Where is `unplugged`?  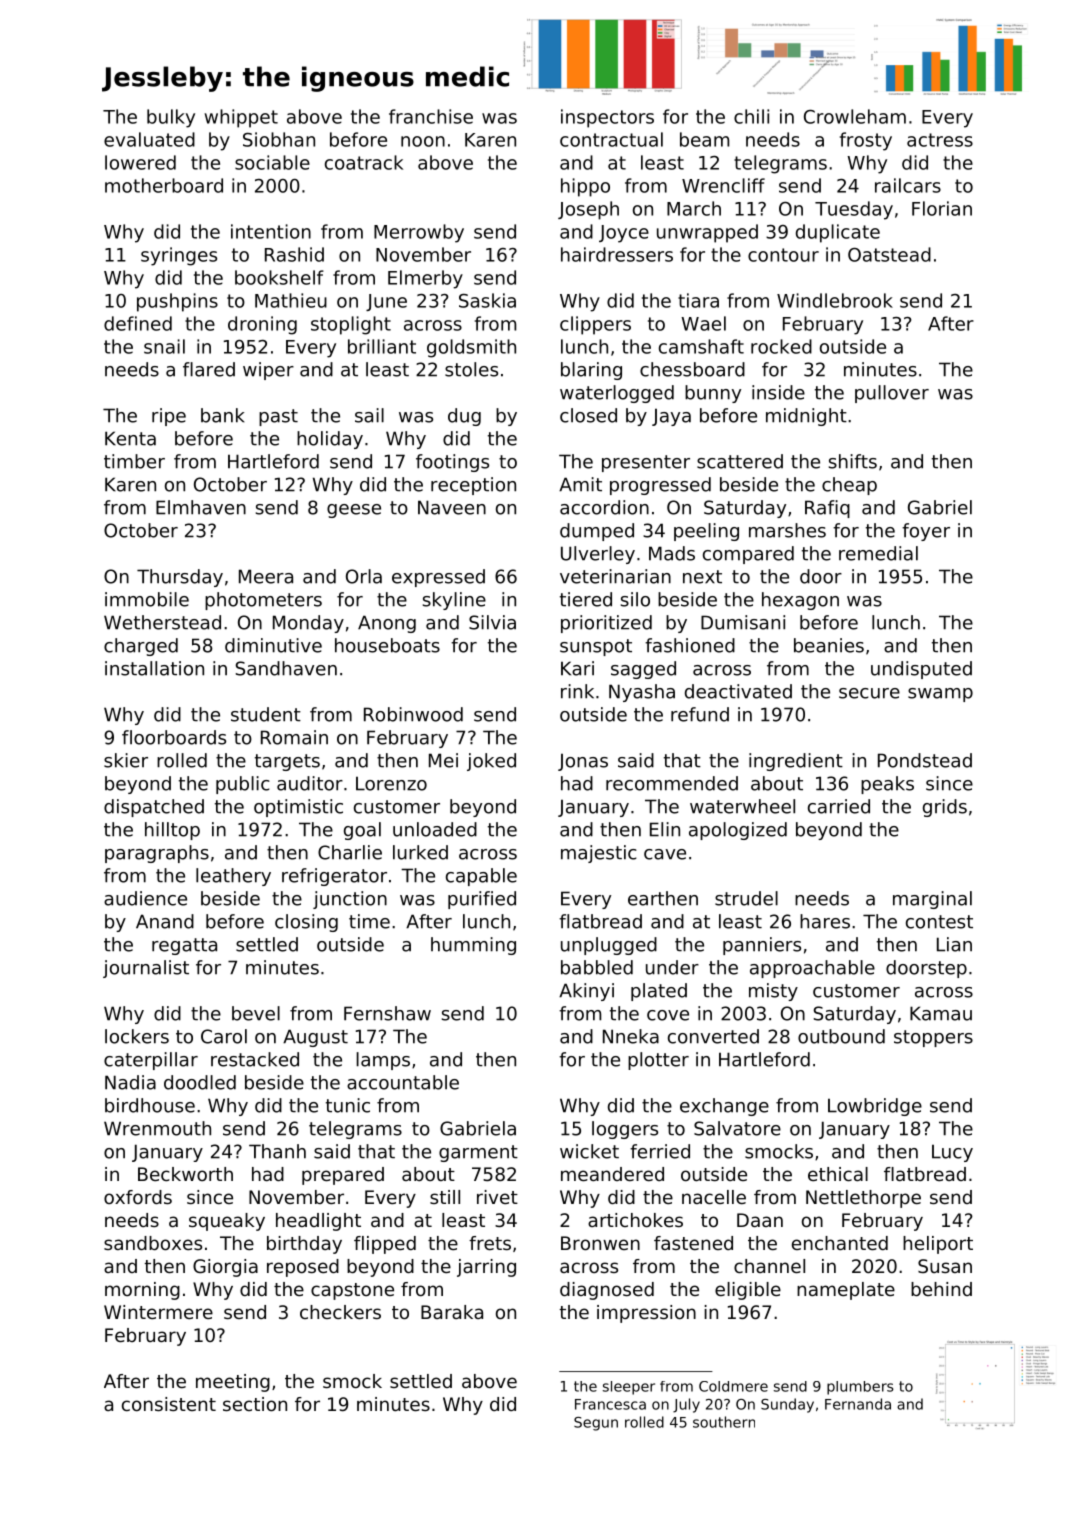 unplugged is located at coordinates (609, 946).
